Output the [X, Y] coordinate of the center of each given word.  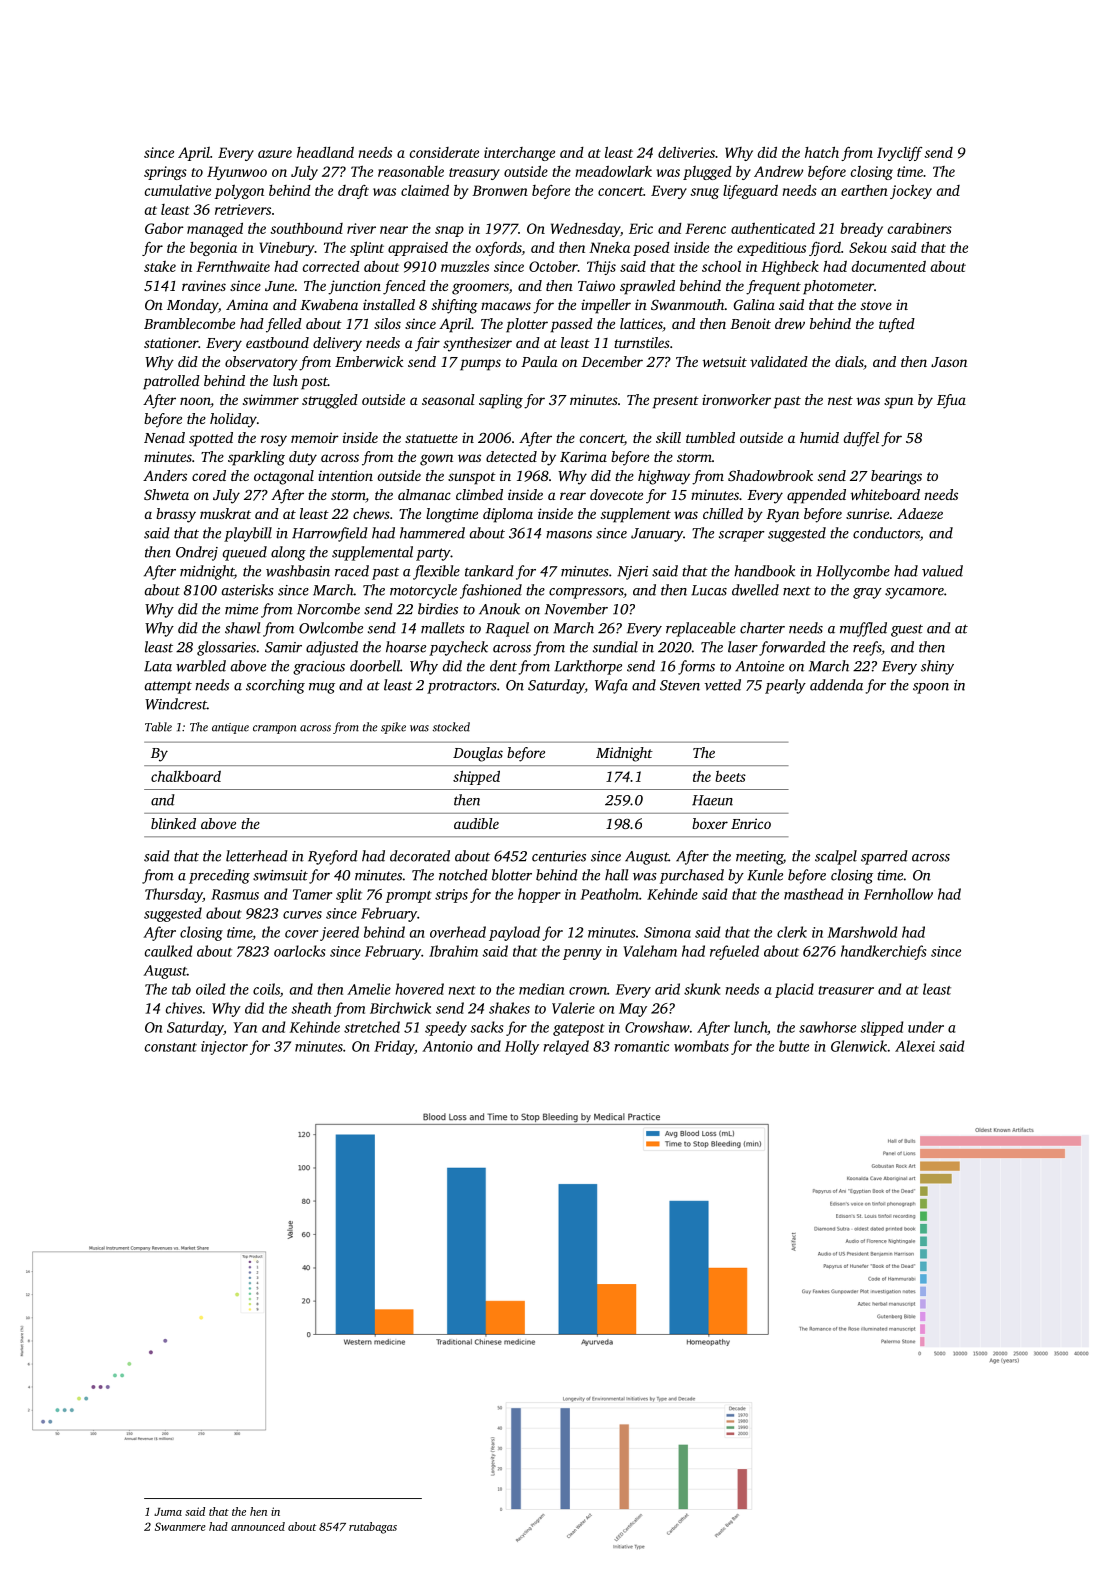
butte [794, 1046]
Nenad [164, 437]
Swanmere [180, 1526]
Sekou [868, 247]
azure [275, 154]
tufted [897, 325]
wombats [701, 1046]
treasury [474, 174]
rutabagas [373, 1528]
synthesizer [477, 344]
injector [224, 1048]
